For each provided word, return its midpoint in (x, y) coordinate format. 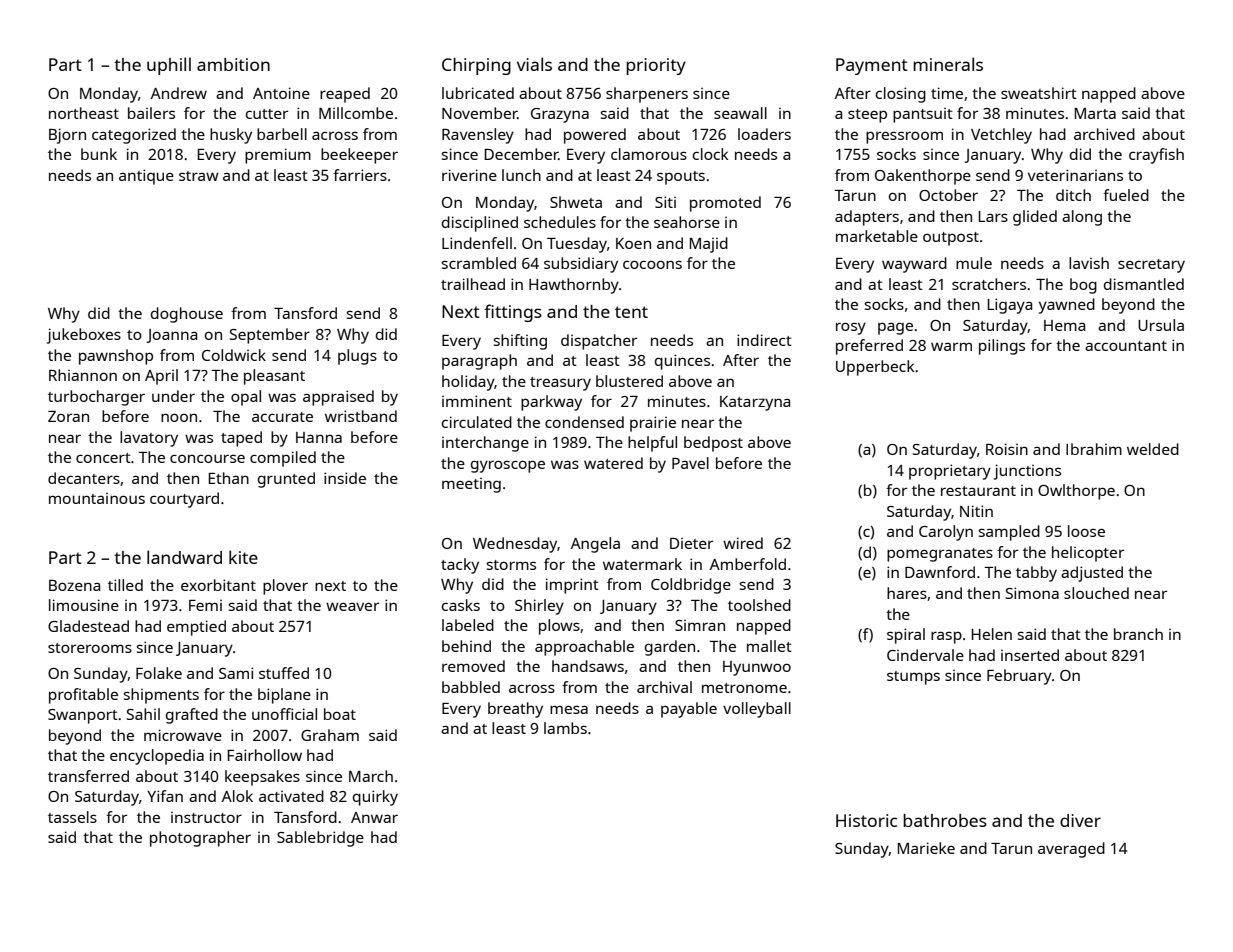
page (895, 328)
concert (103, 458)
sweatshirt (1039, 93)
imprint (572, 586)
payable (689, 710)
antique (146, 177)
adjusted (1092, 574)
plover (285, 587)
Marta (1095, 113)
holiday (468, 383)
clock (711, 154)
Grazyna (560, 115)
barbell (282, 134)
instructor (206, 817)
